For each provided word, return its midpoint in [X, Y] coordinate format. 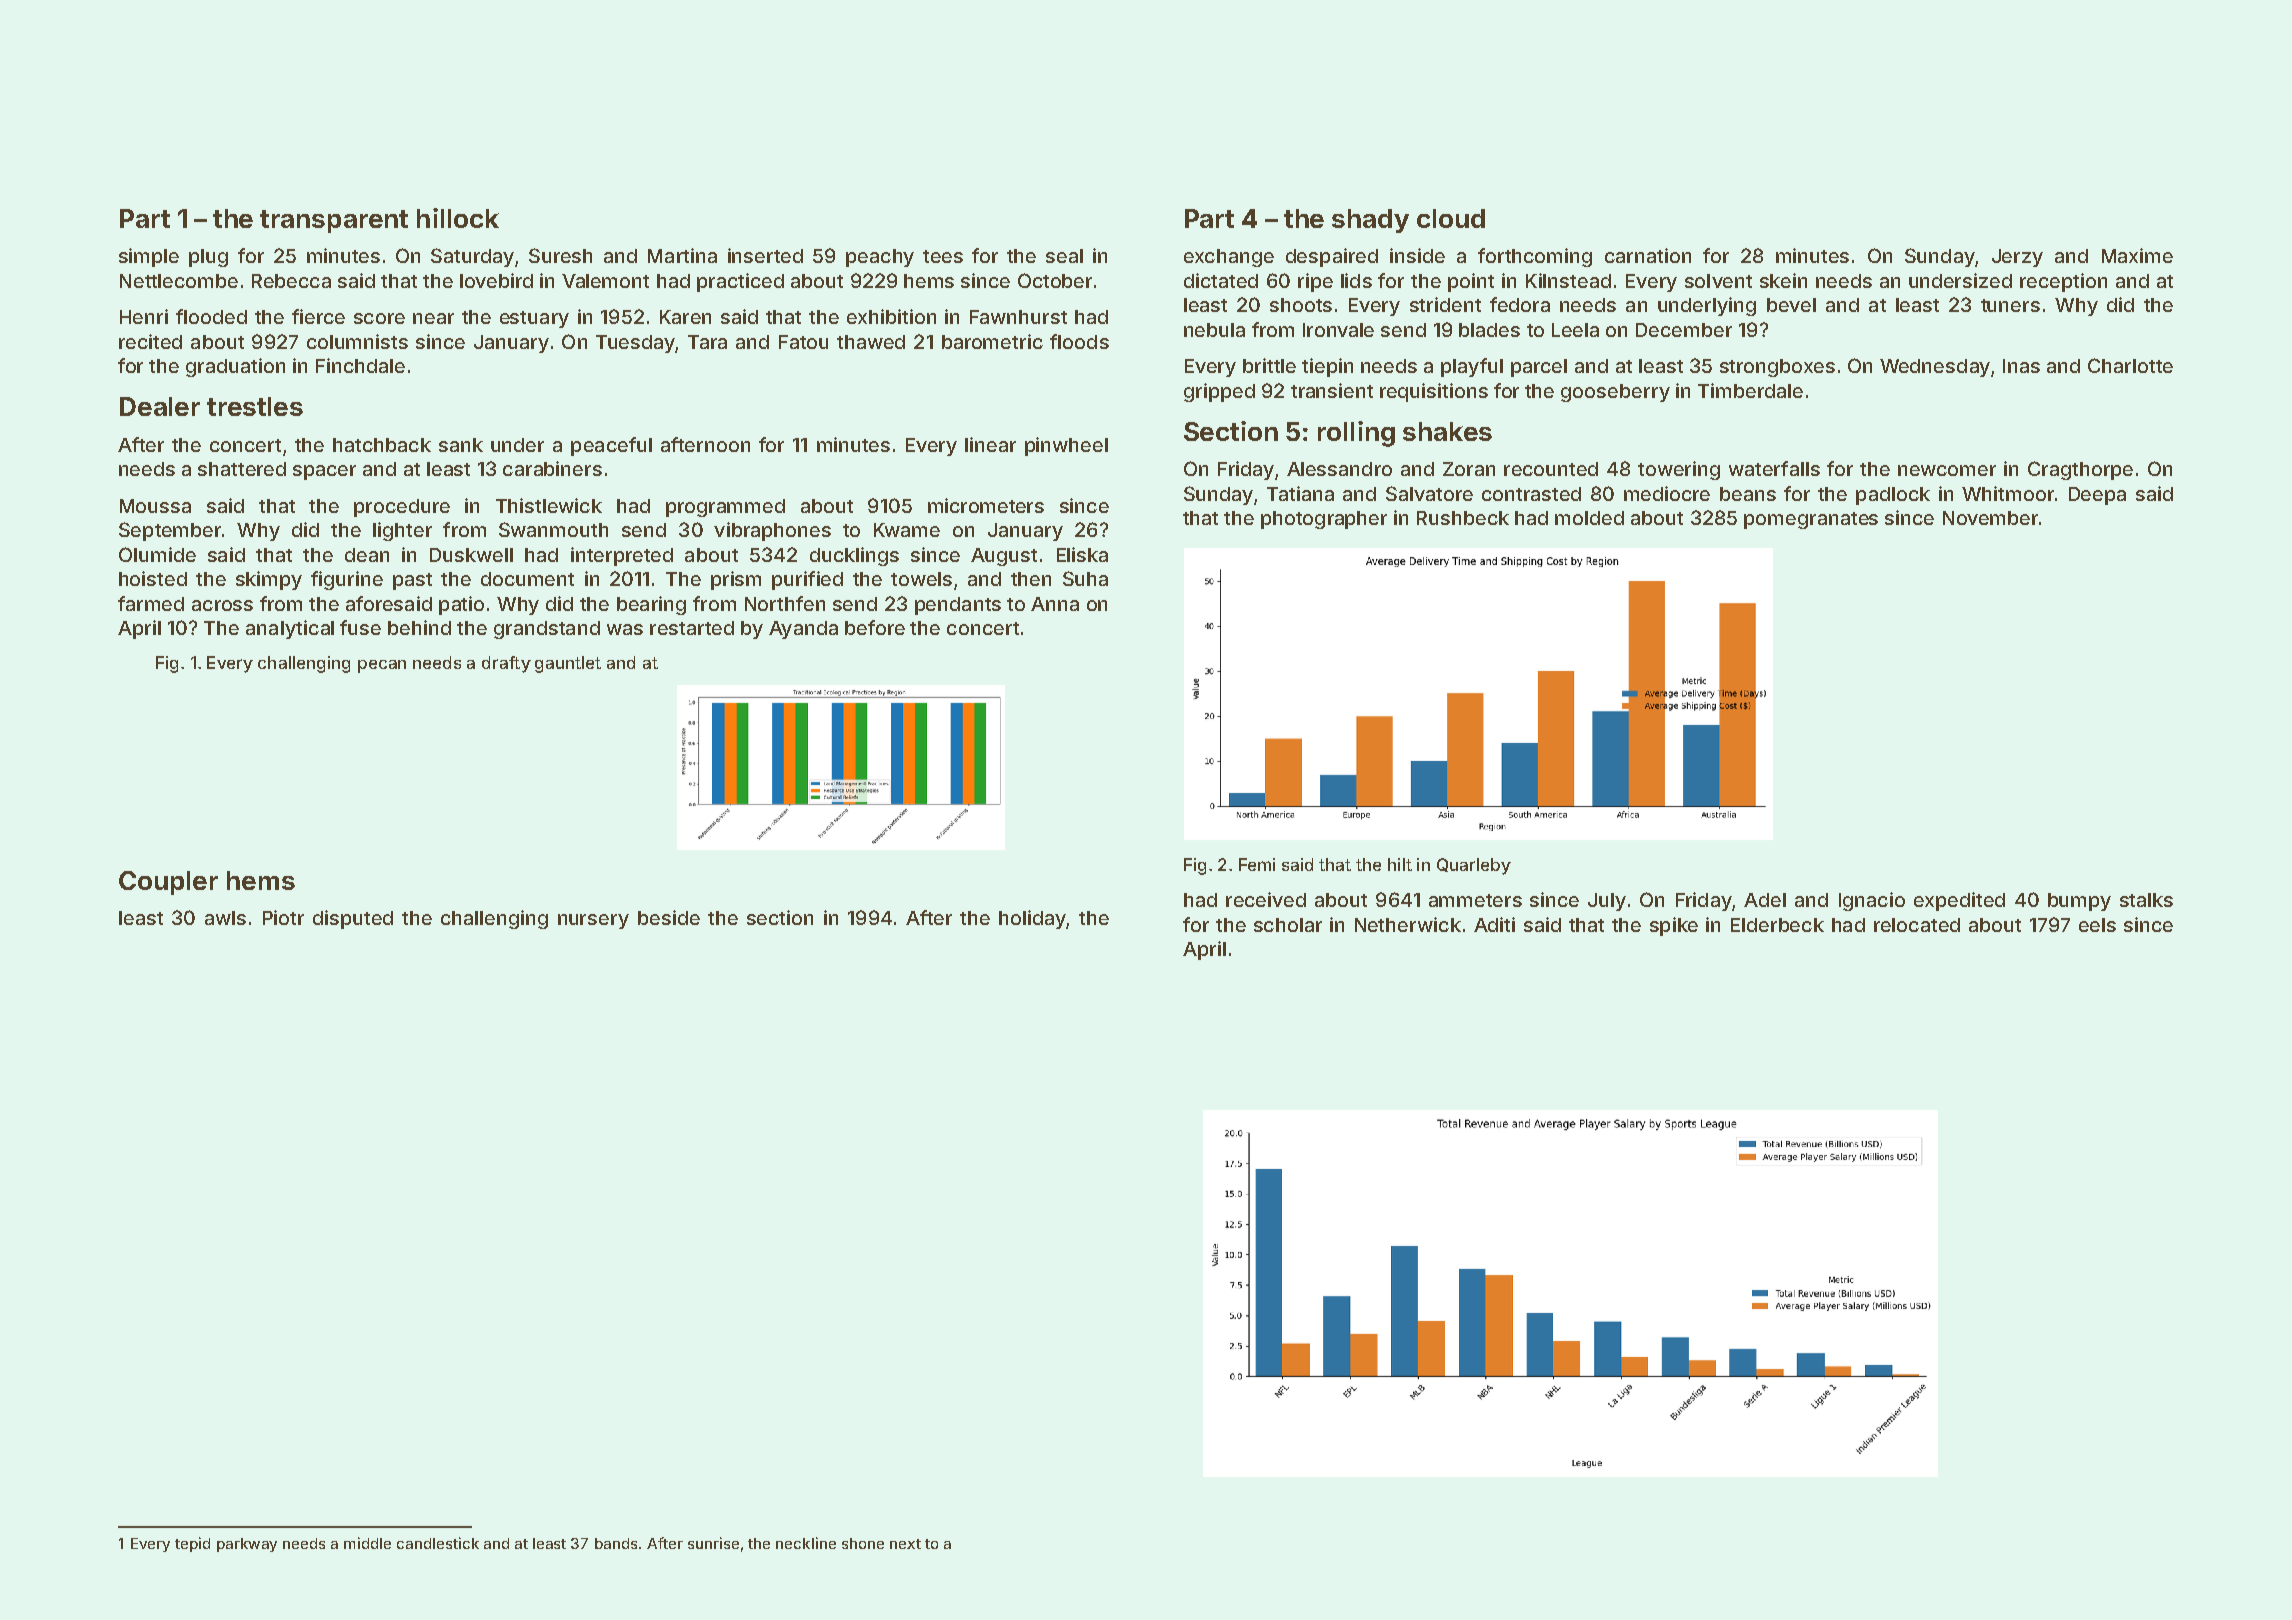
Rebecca [291, 281]
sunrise [713, 1543]
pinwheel [1066, 446]
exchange [1229, 258]
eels [2097, 925]
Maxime [2137, 255]
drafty [506, 664]
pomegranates [1811, 520]
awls [225, 918]
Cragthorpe [2080, 470]
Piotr [283, 917]
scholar [1288, 925]
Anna [1055, 604]
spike [1674, 926]
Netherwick [1408, 924]
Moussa [155, 506]
